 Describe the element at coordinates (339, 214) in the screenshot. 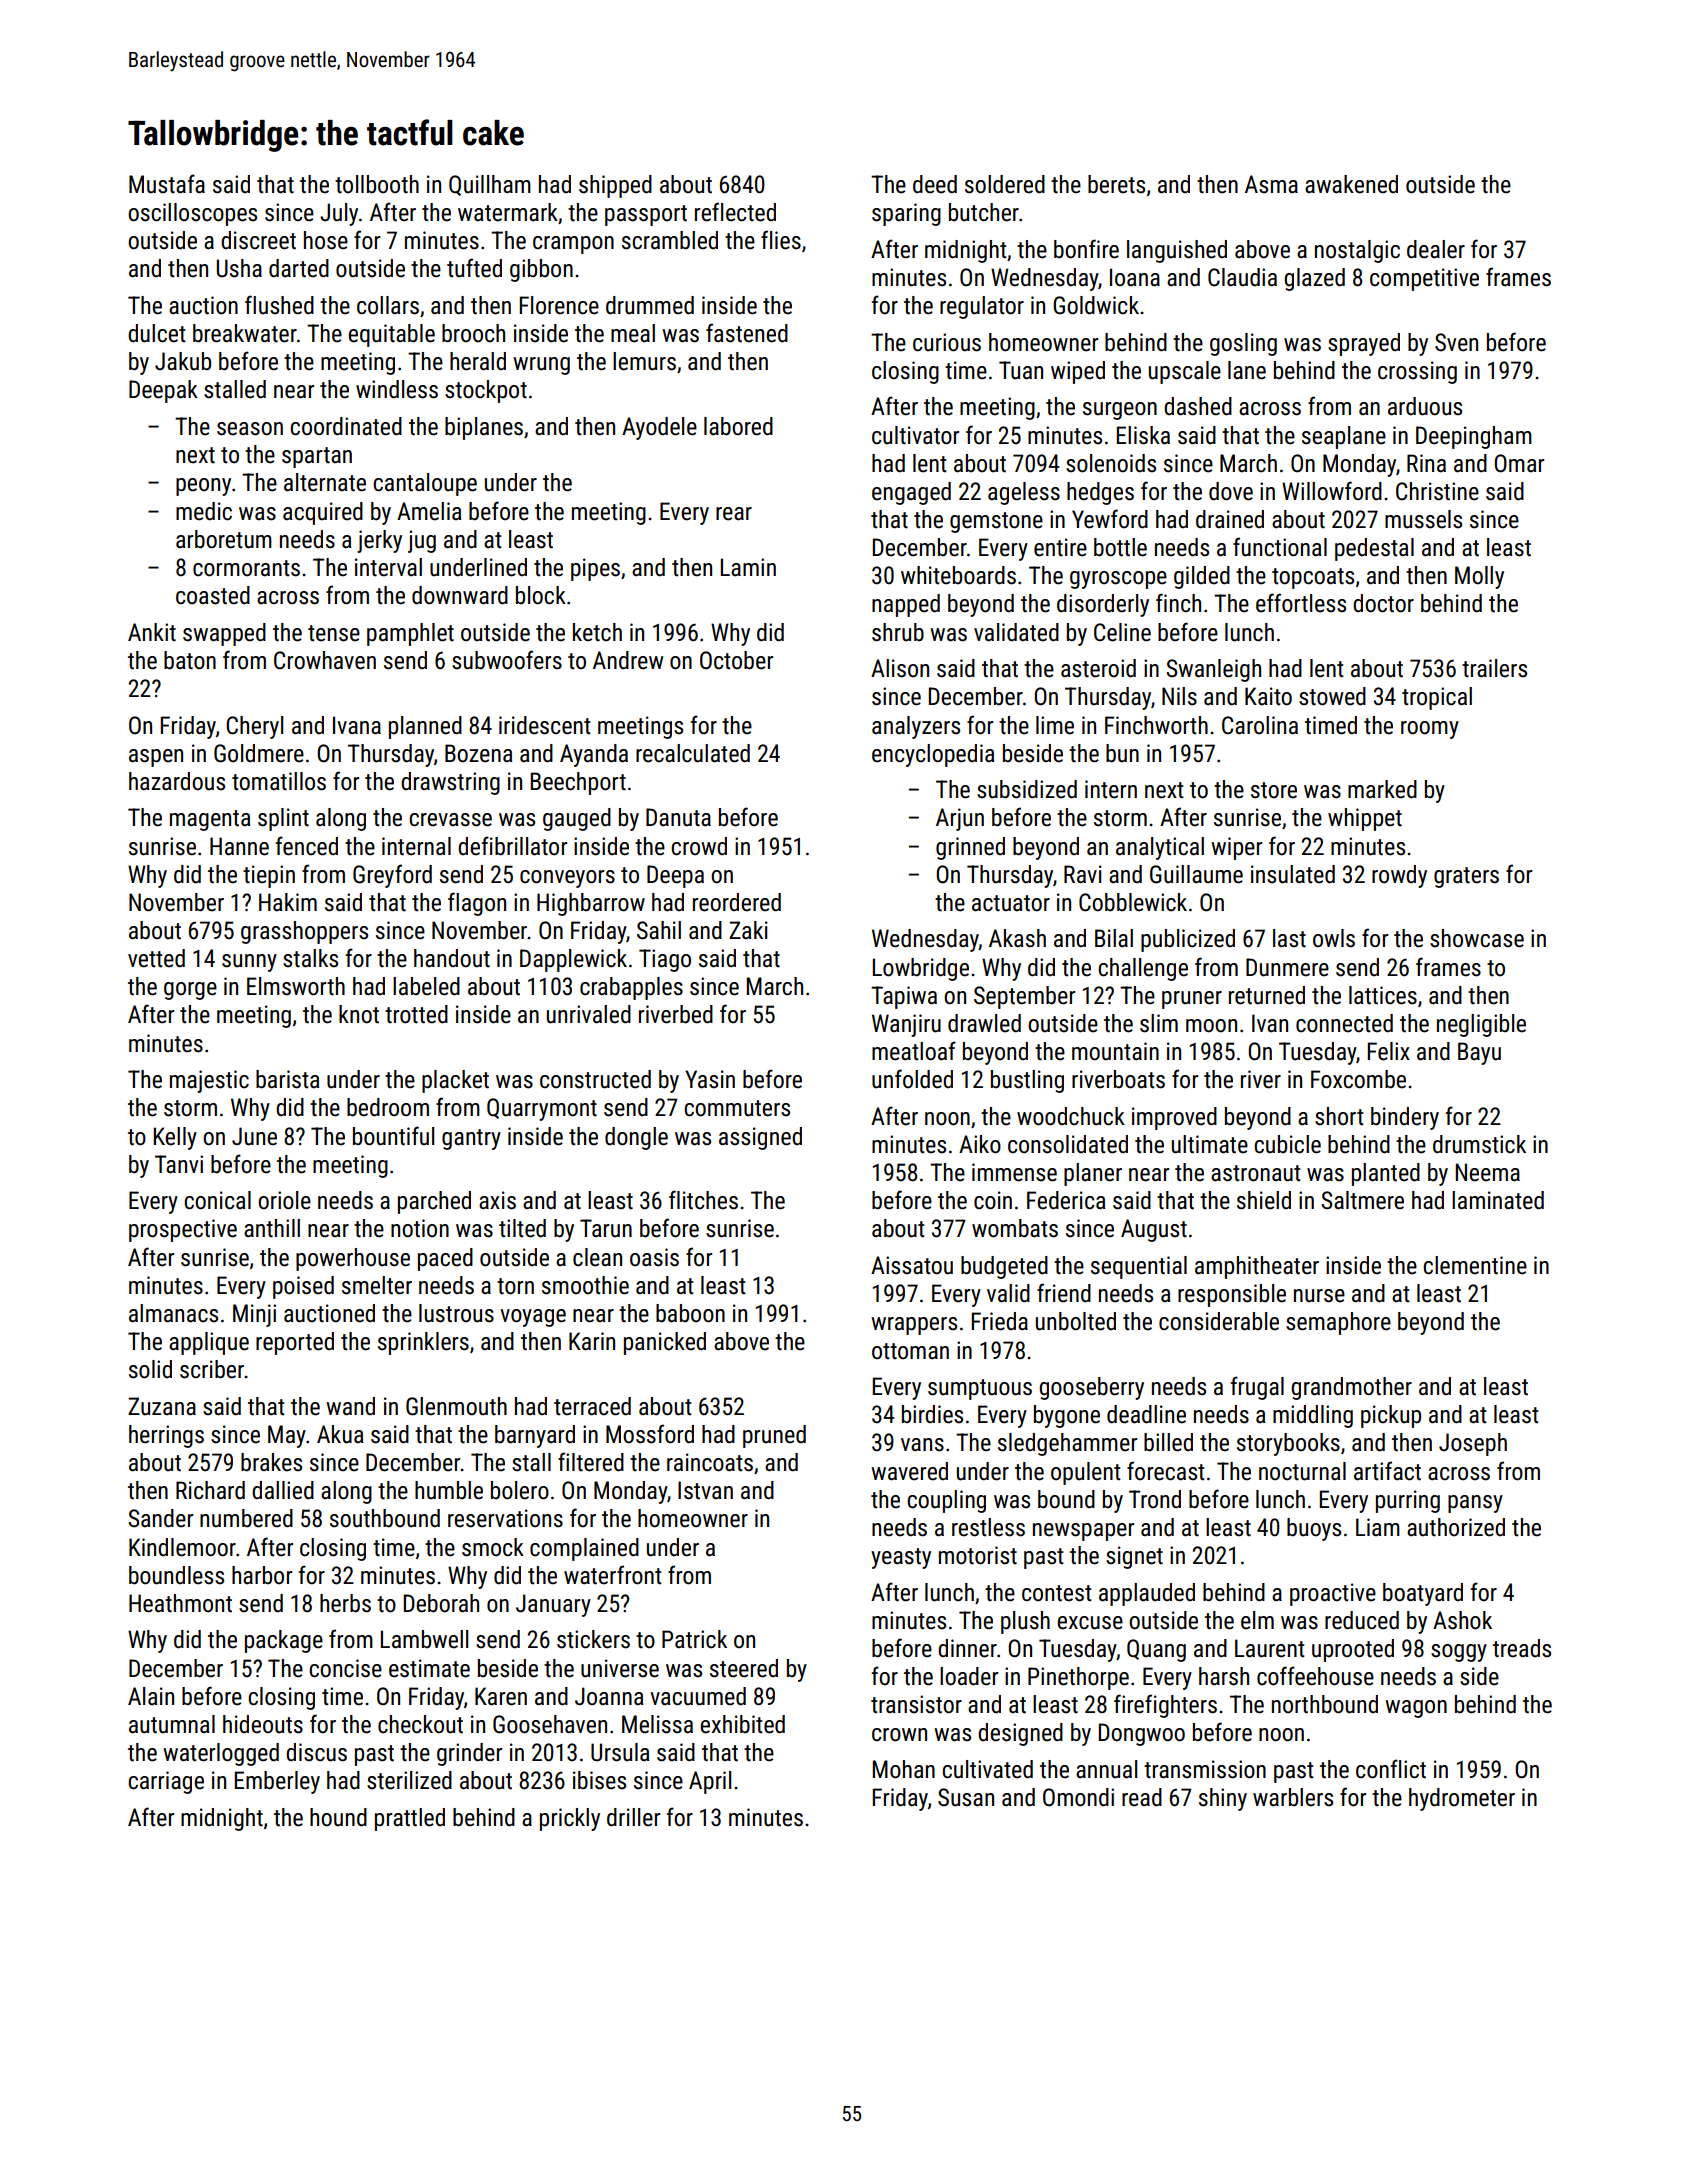

I see `July` at that location.
